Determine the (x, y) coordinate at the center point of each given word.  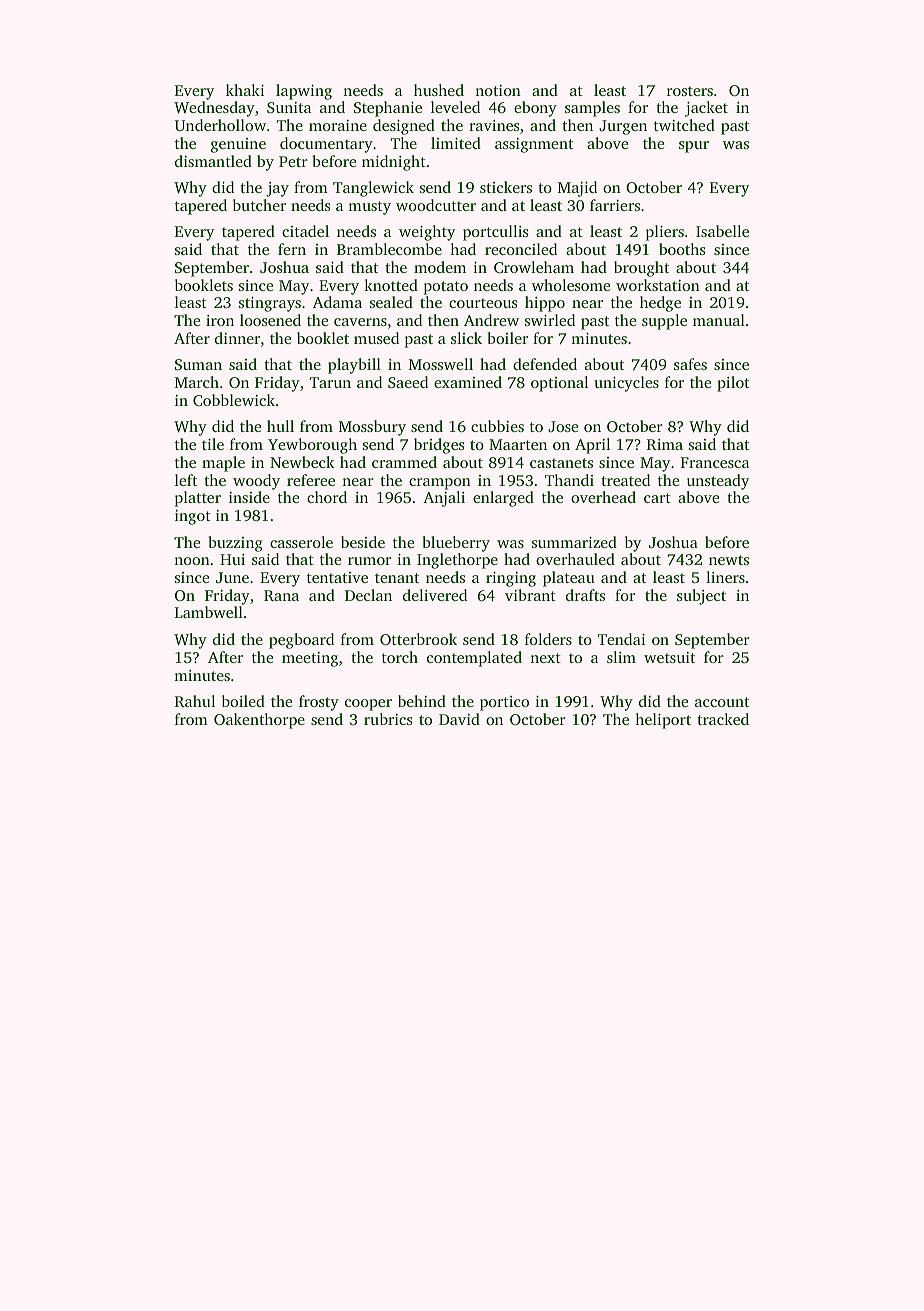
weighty (427, 233)
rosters (690, 91)
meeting (310, 659)
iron (220, 320)
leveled (455, 107)
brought (641, 269)
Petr (293, 161)
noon (192, 561)
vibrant (530, 595)
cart (657, 498)
